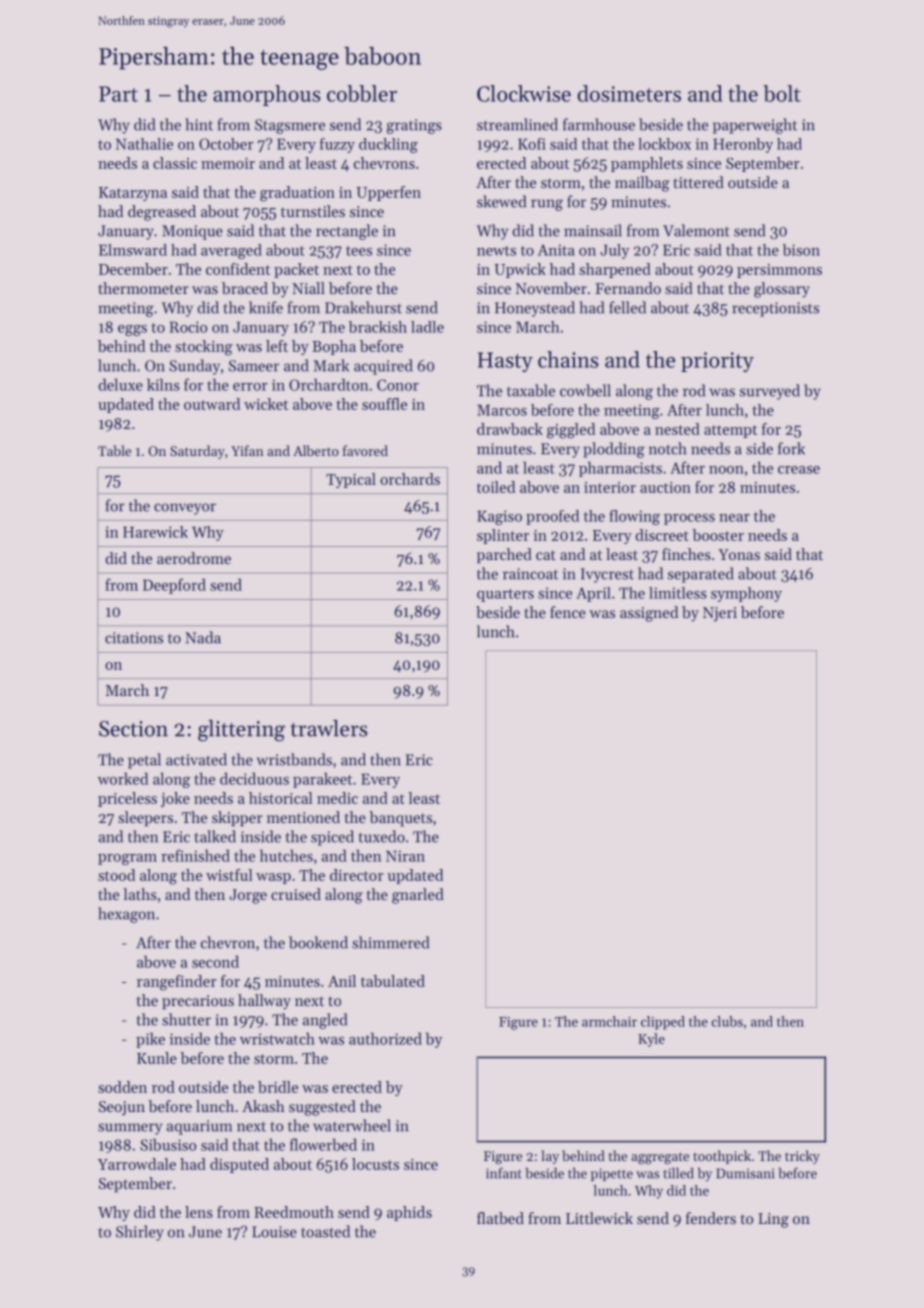  I want to click on Yonas, so click(739, 554).
